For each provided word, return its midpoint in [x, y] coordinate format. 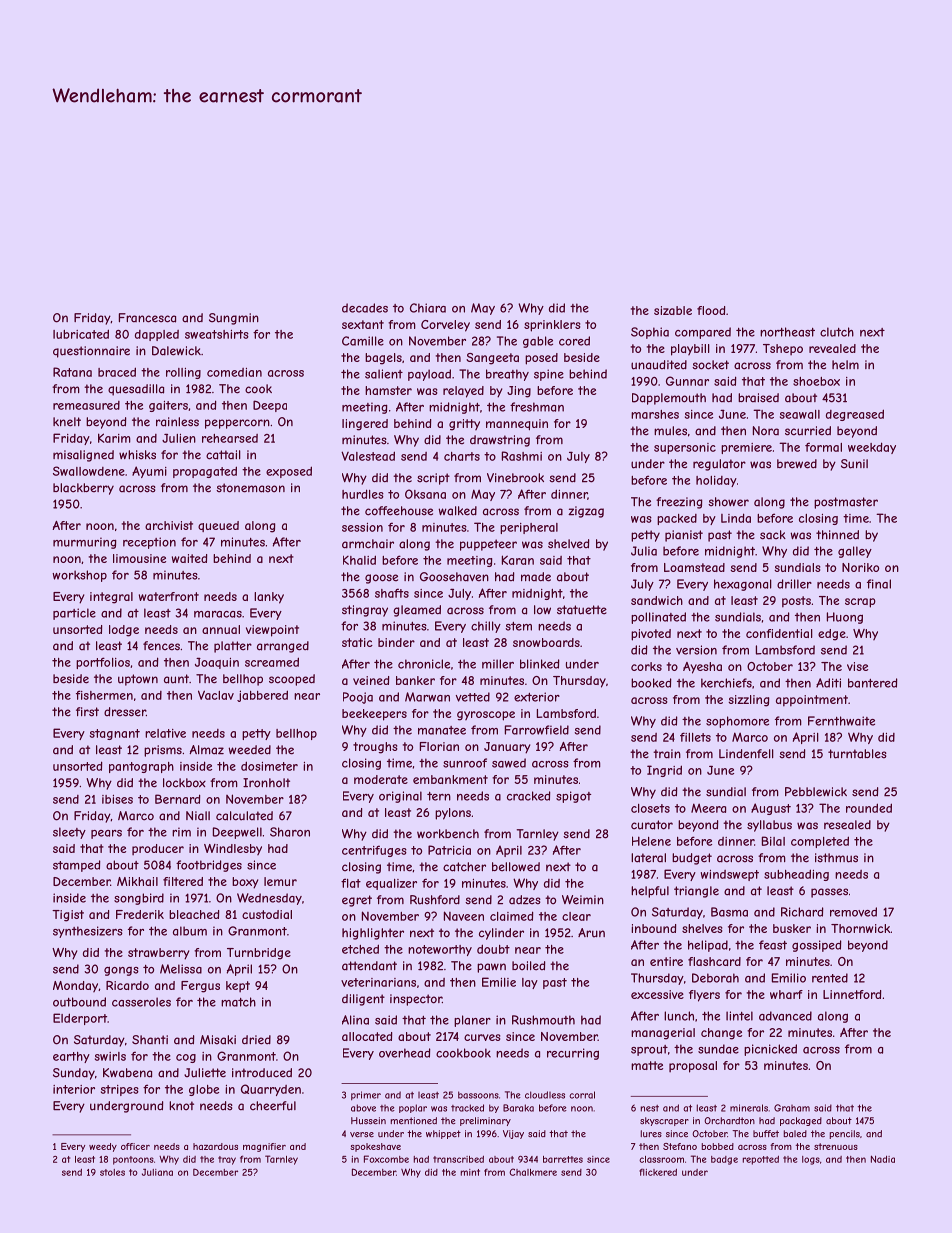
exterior [537, 697]
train [667, 754]
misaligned [83, 456]
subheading [796, 875]
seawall [800, 414]
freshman [537, 407]
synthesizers [88, 932]
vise [857, 666]
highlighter [373, 934]
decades [365, 308]
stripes [120, 1090]
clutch [837, 332]
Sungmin [234, 319]
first [87, 712]
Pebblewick [816, 792]
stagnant [115, 734]
